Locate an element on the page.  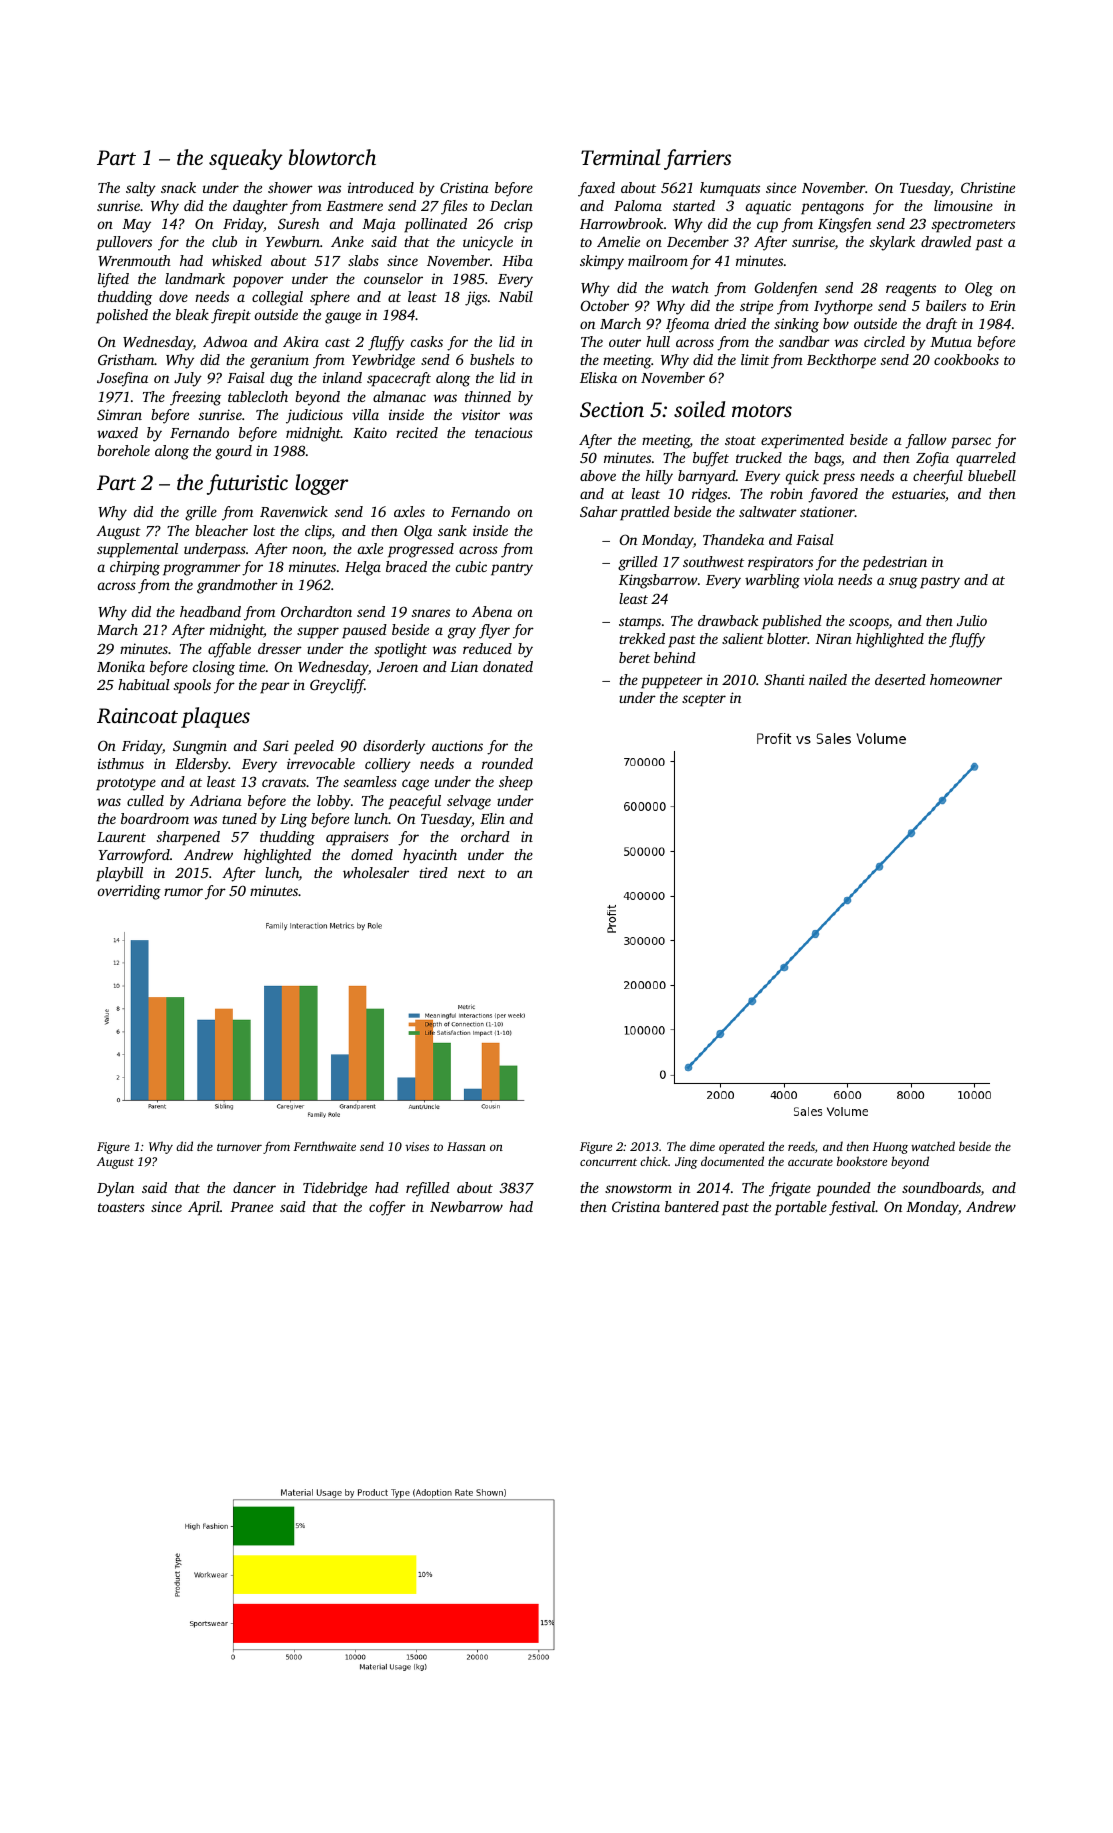
Sari is located at coordinates (276, 745).
